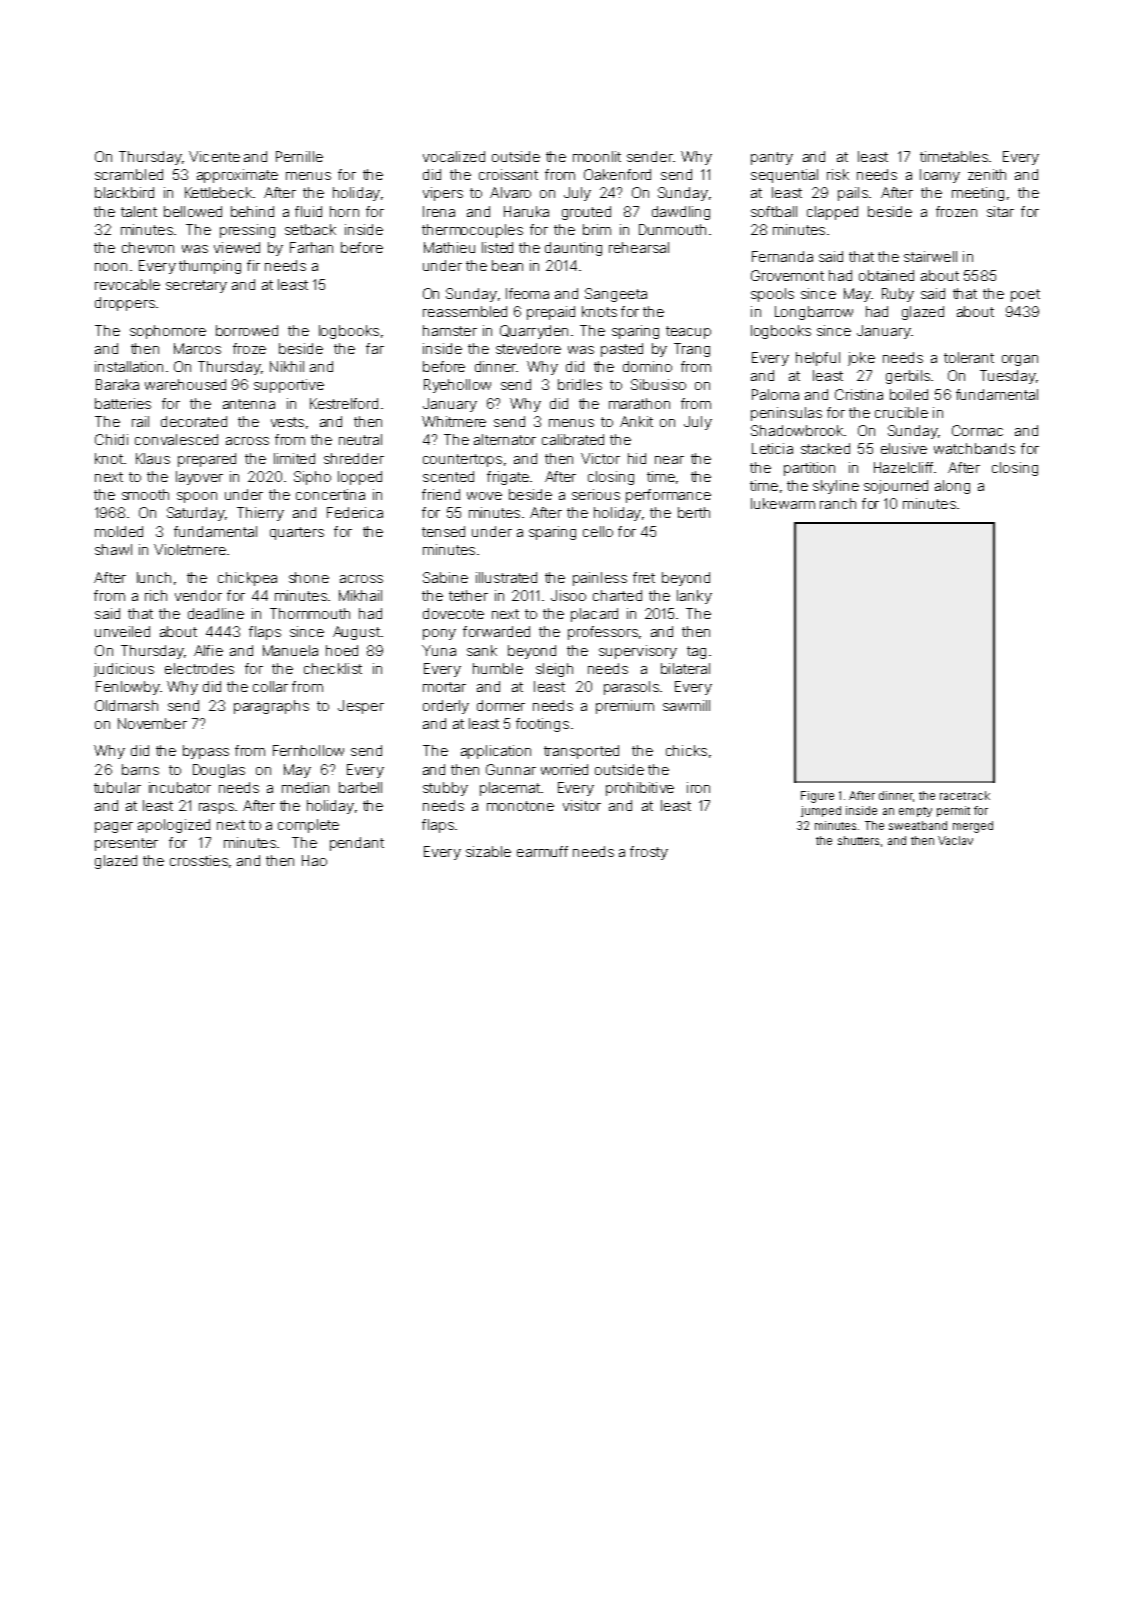 The width and height of the page is (1134, 1603). What do you see at coordinates (542, 725) in the page?
I see `footings` at bounding box center [542, 725].
